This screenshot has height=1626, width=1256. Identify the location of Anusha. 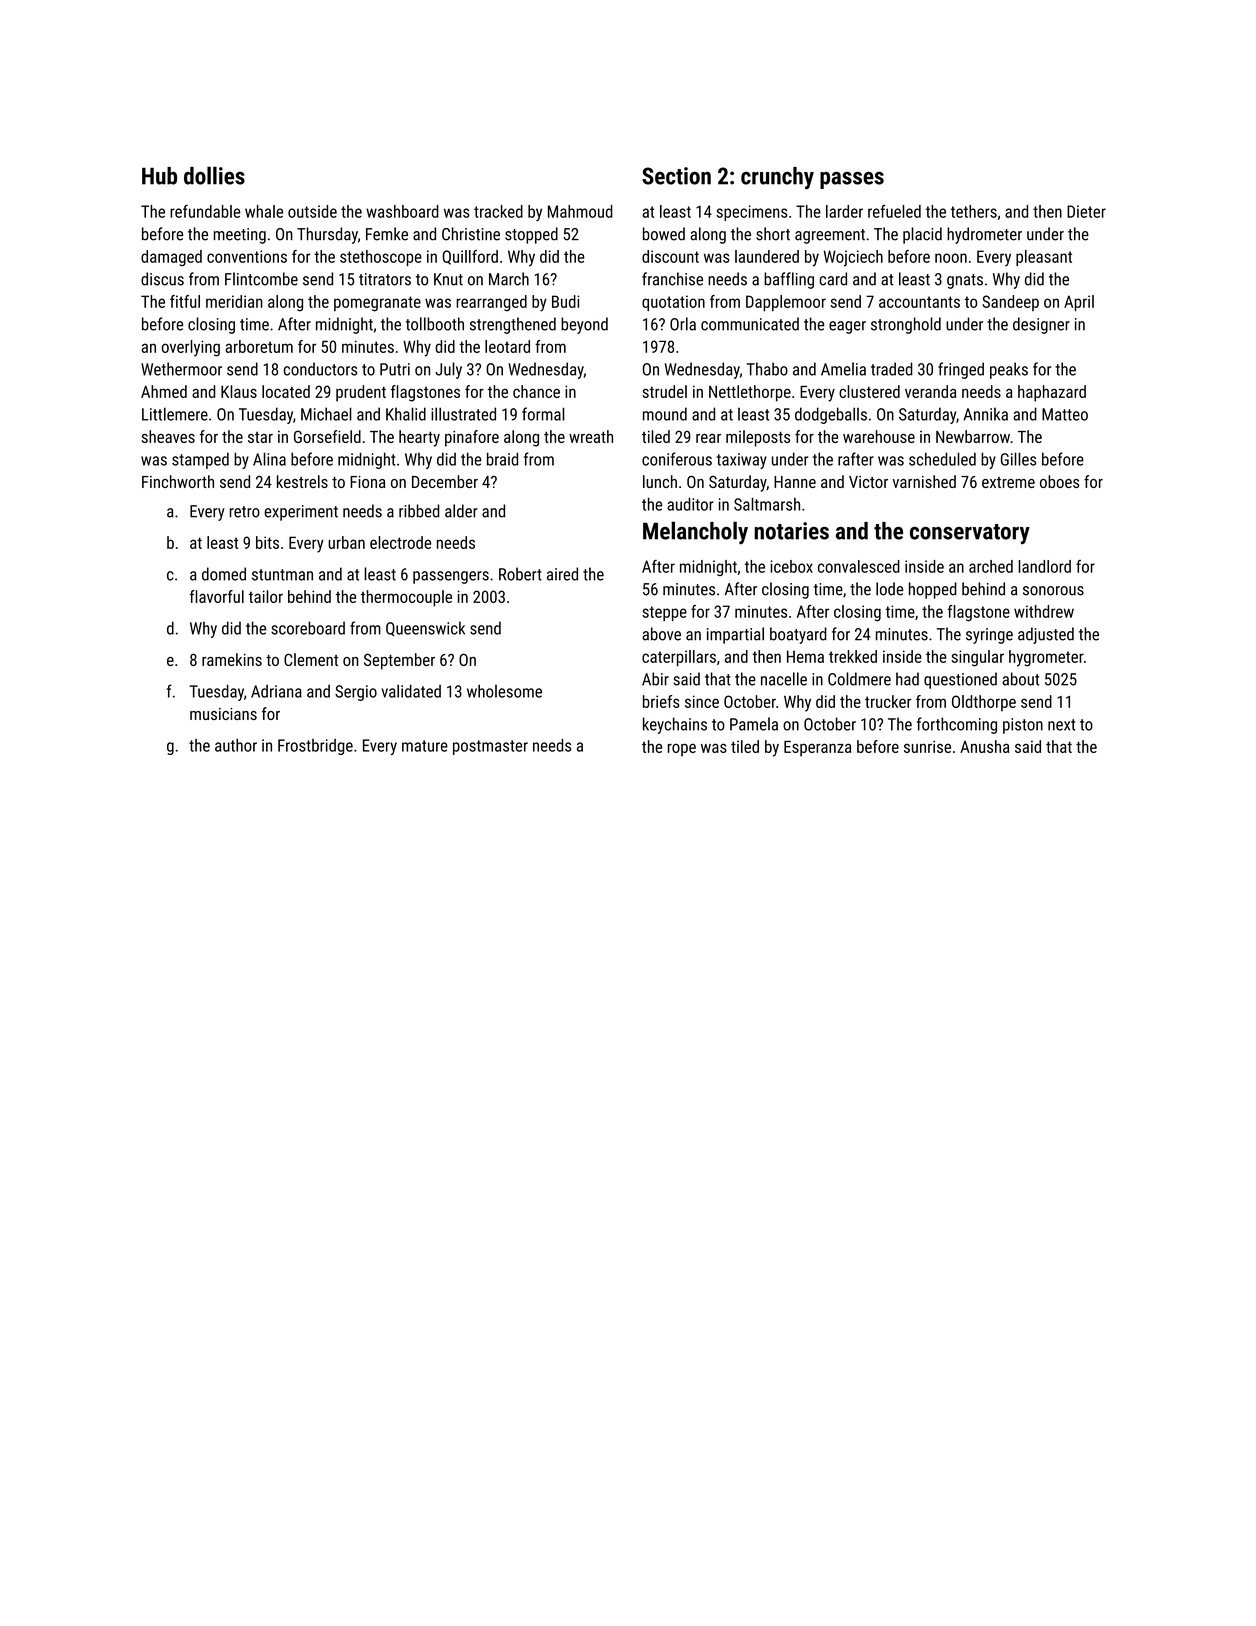
(984, 746).
